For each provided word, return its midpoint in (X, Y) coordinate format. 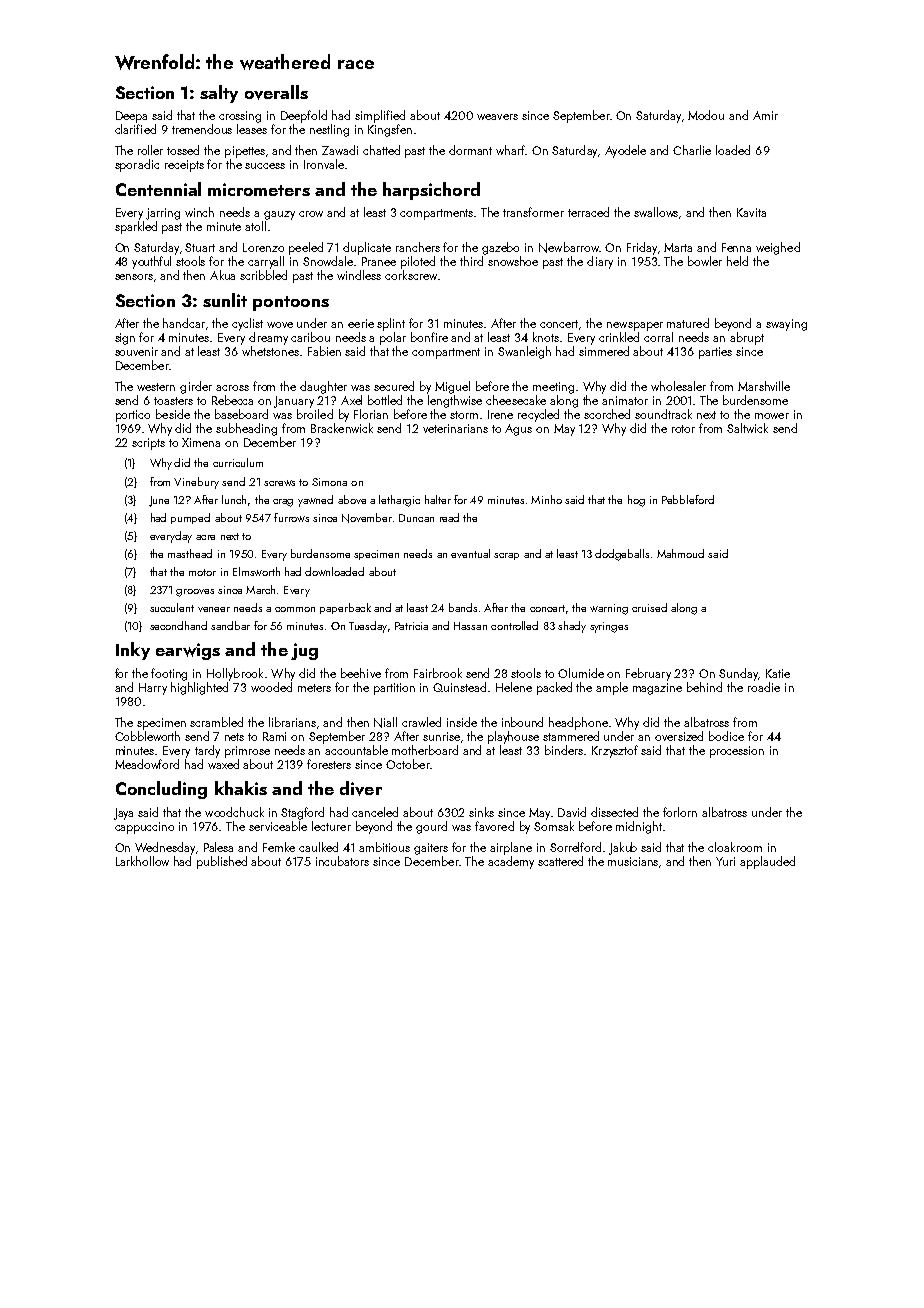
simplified (380, 116)
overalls (276, 92)
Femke (279, 847)
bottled (385, 400)
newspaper (635, 326)
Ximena (201, 442)
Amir (765, 115)
